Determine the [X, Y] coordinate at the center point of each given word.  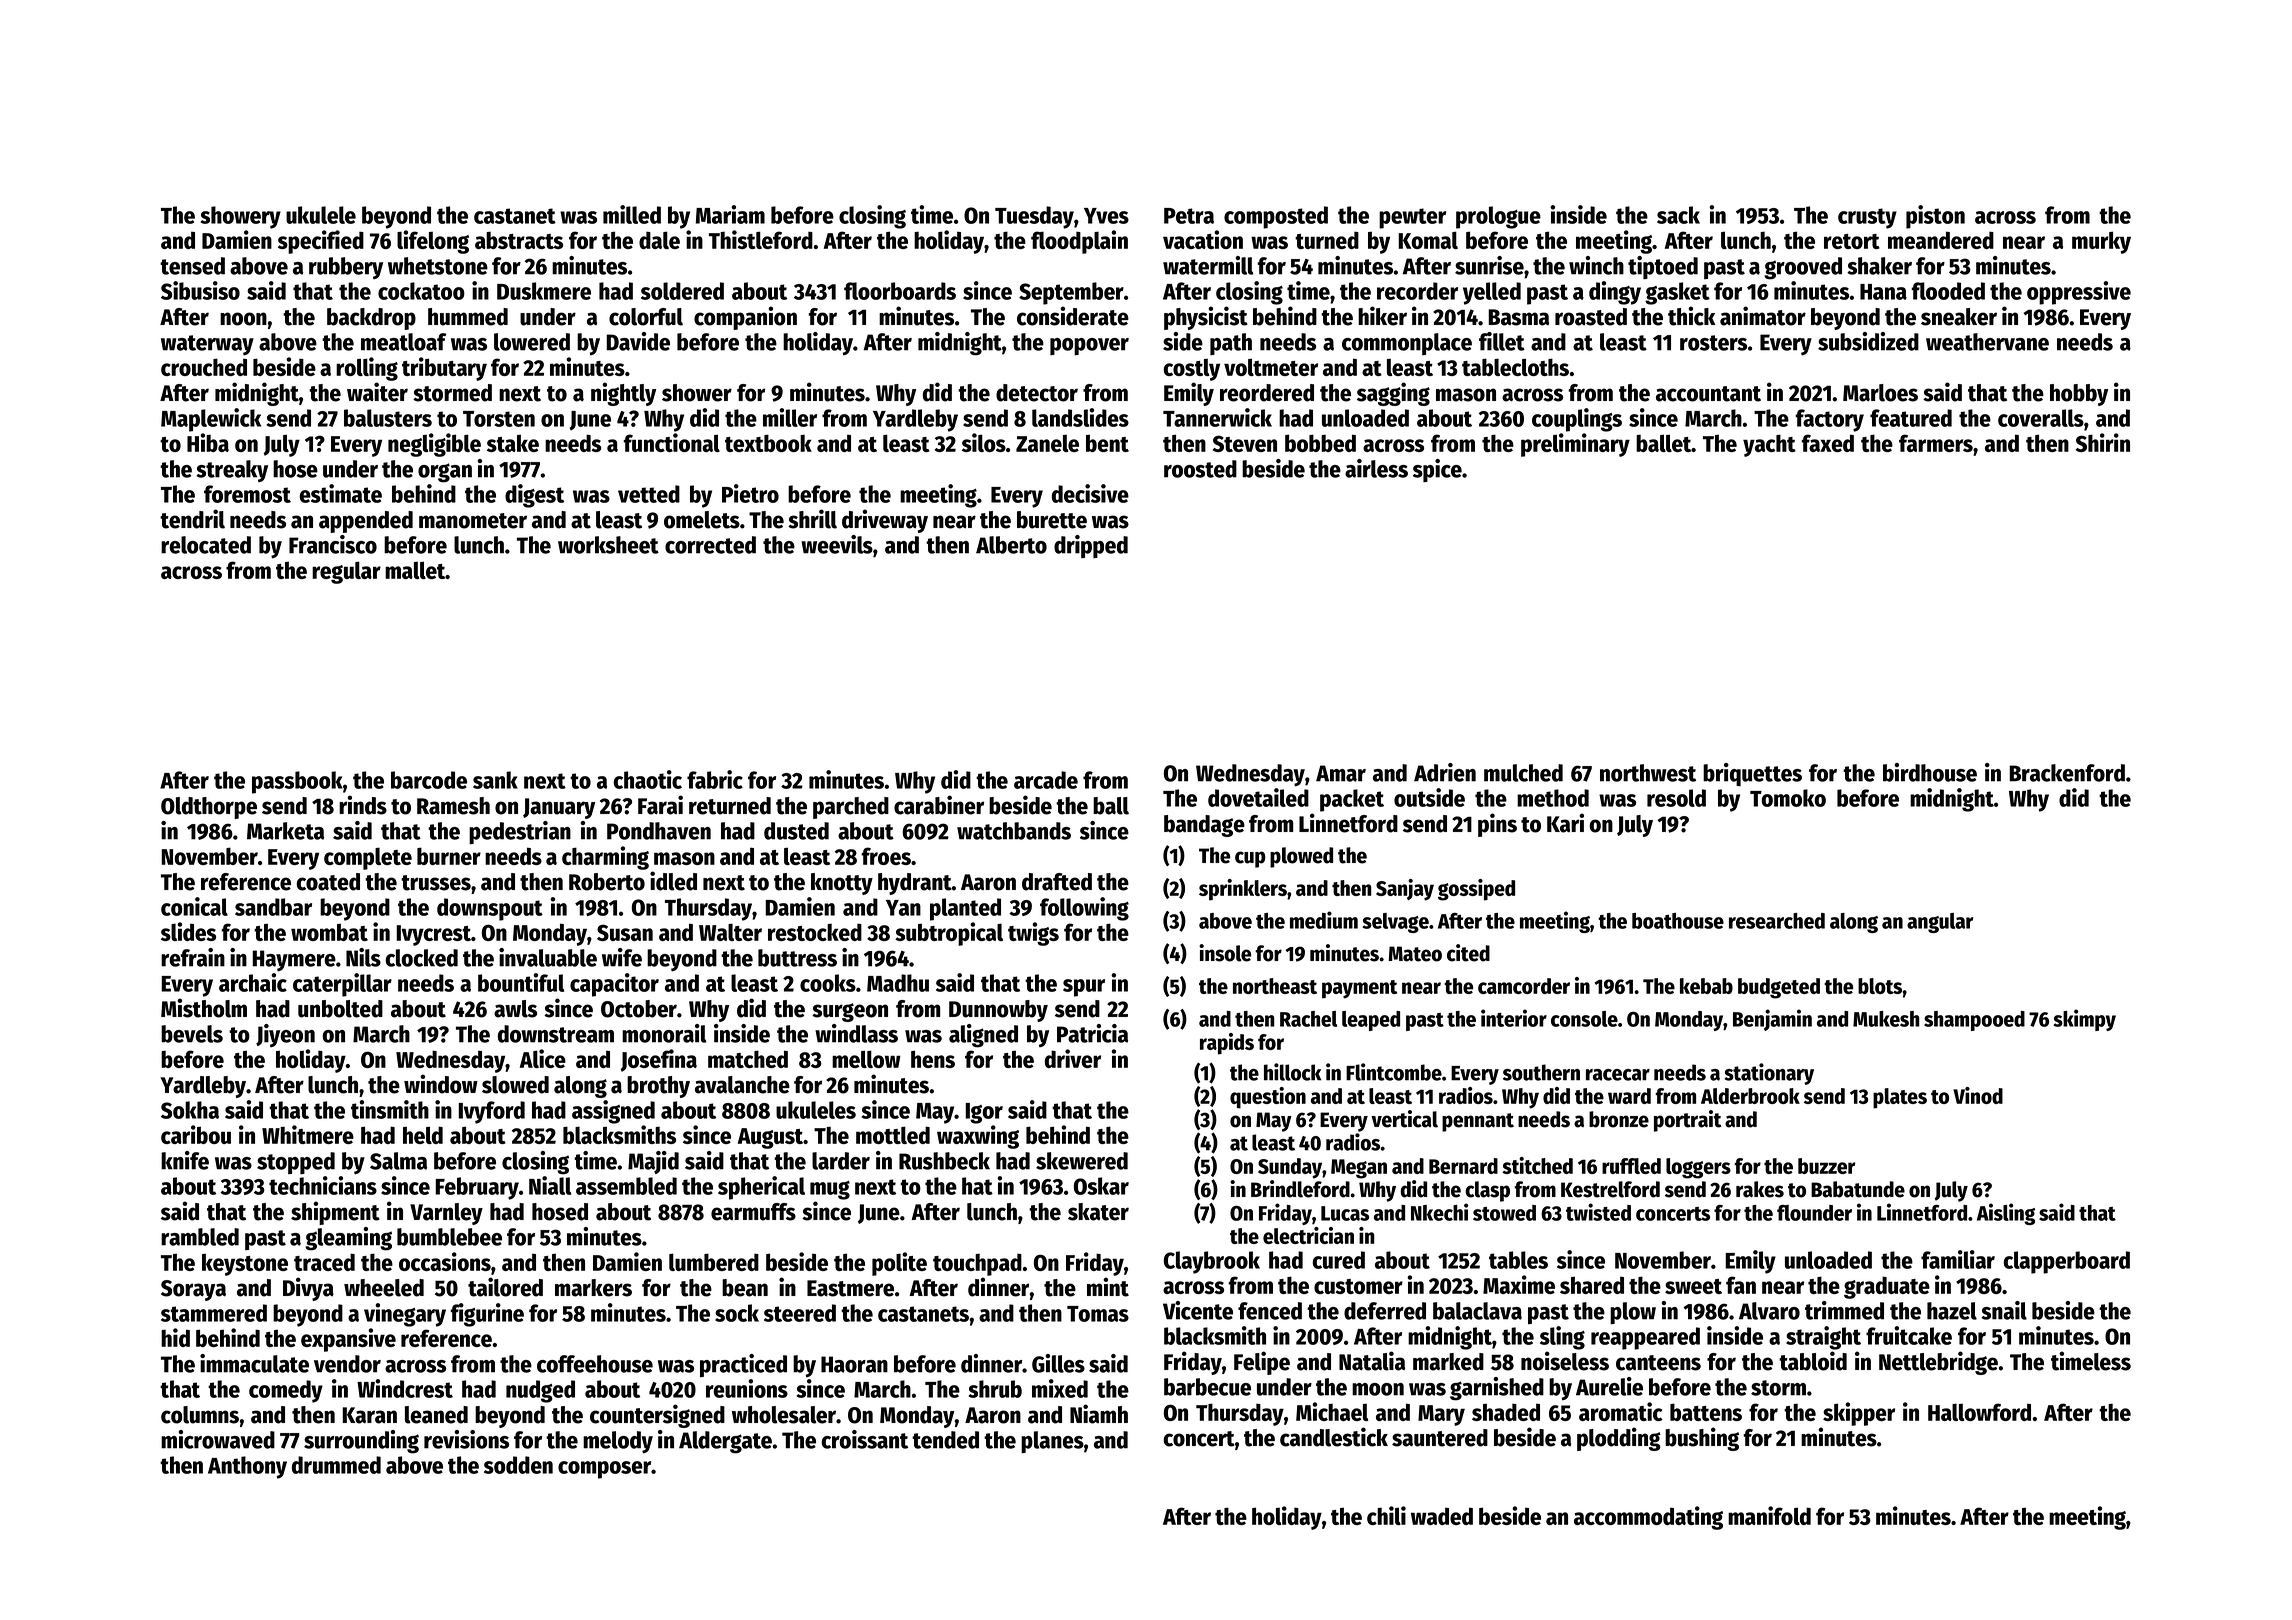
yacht [1769, 445]
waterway [207, 345]
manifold [1769, 1515]
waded [1442, 1516]
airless [1376, 468]
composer [604, 1470]
